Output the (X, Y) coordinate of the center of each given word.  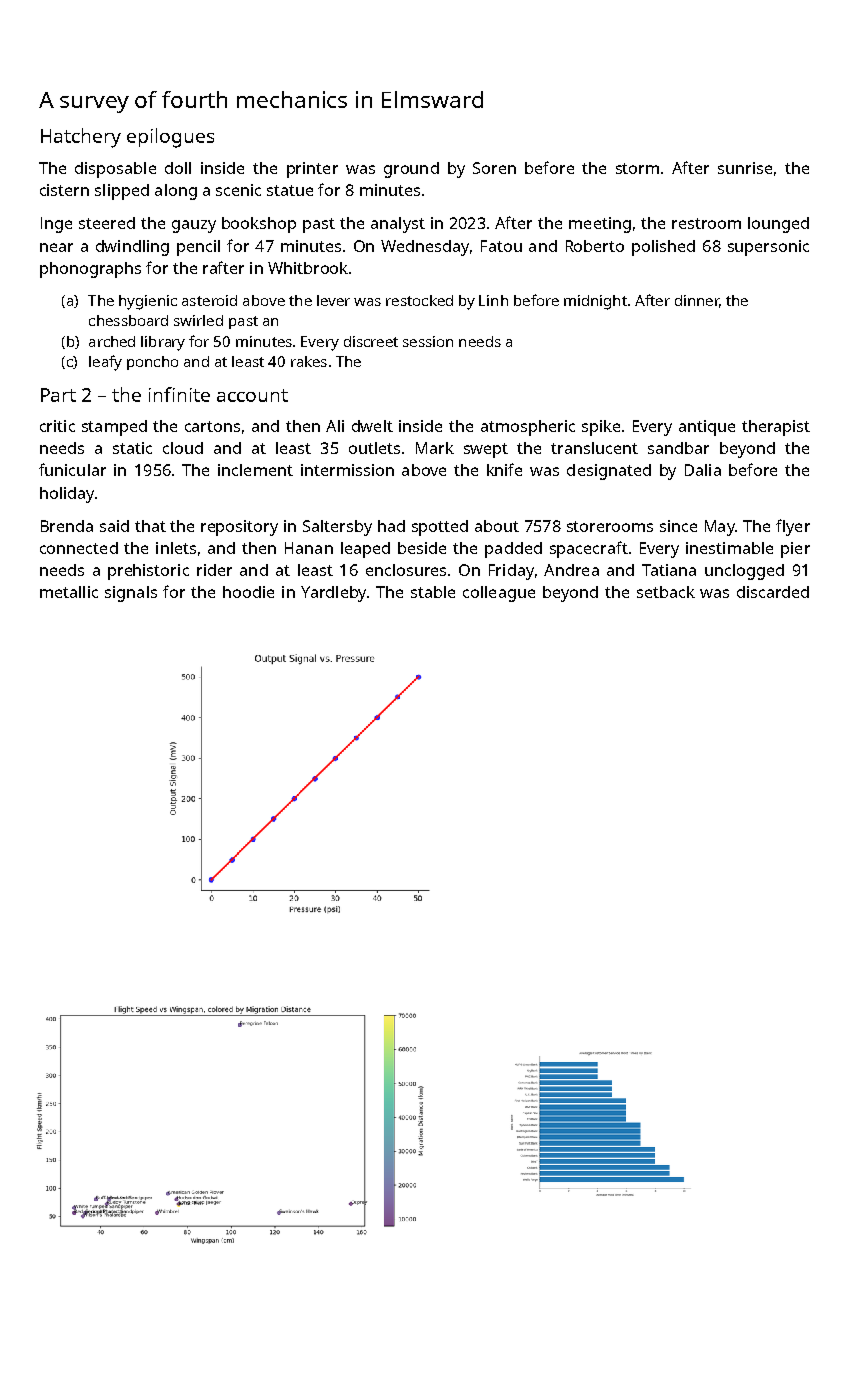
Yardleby (333, 594)
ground (411, 170)
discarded (773, 592)
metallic (69, 592)
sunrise (745, 168)
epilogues (170, 138)
